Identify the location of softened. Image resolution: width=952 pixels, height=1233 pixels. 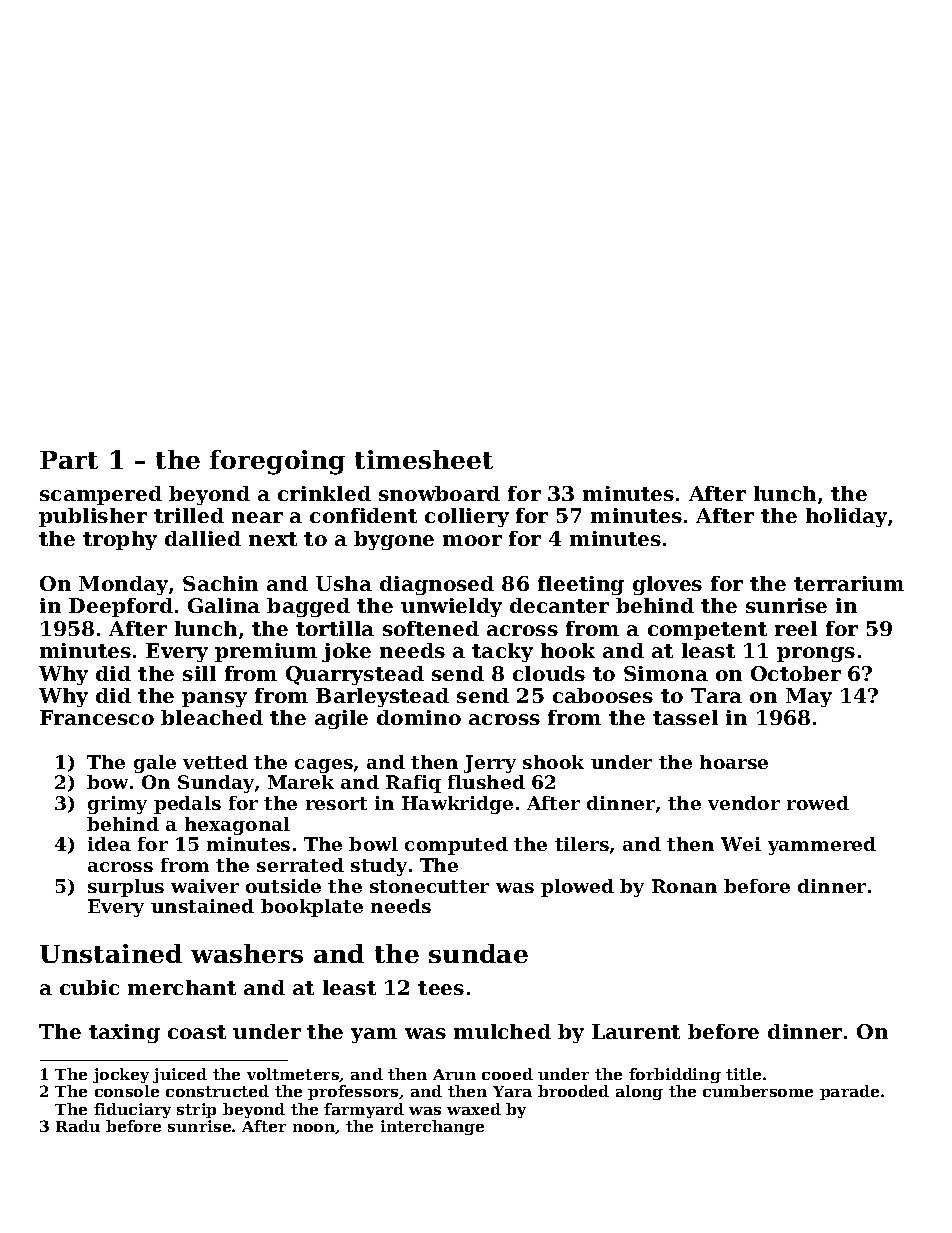
(431, 628).
